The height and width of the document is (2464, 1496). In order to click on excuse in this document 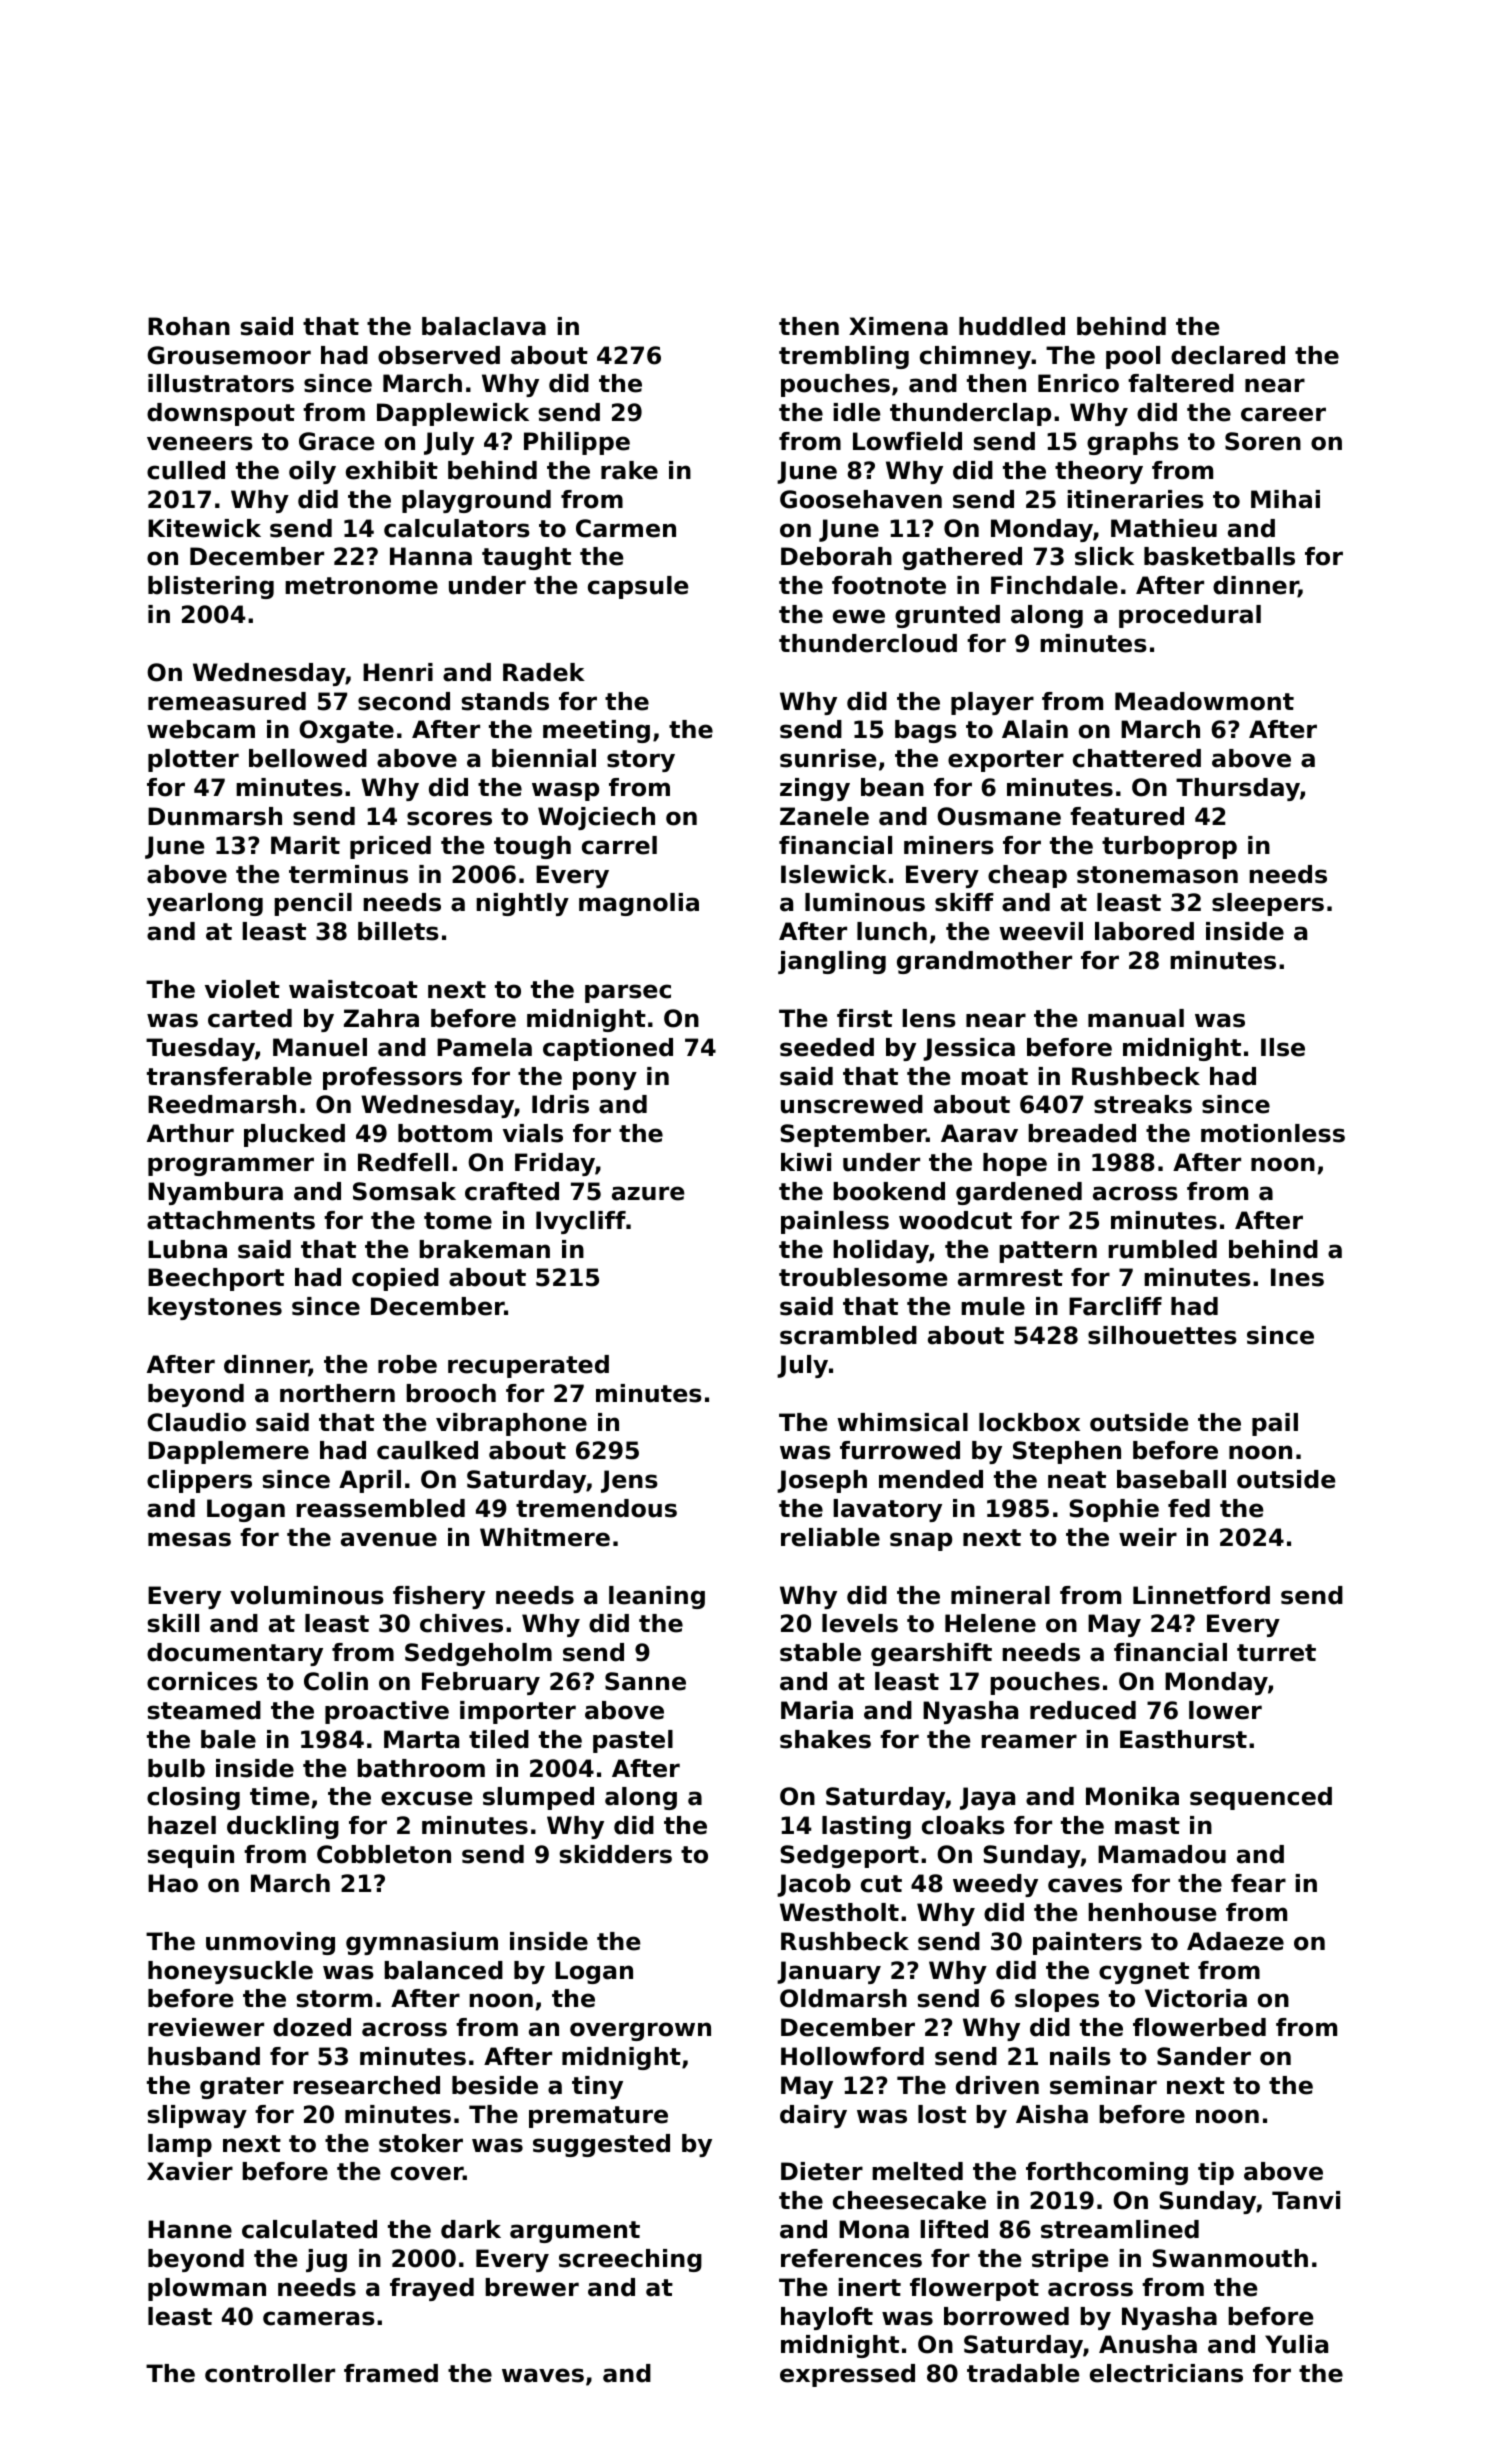, I will do `click(427, 1798)`.
